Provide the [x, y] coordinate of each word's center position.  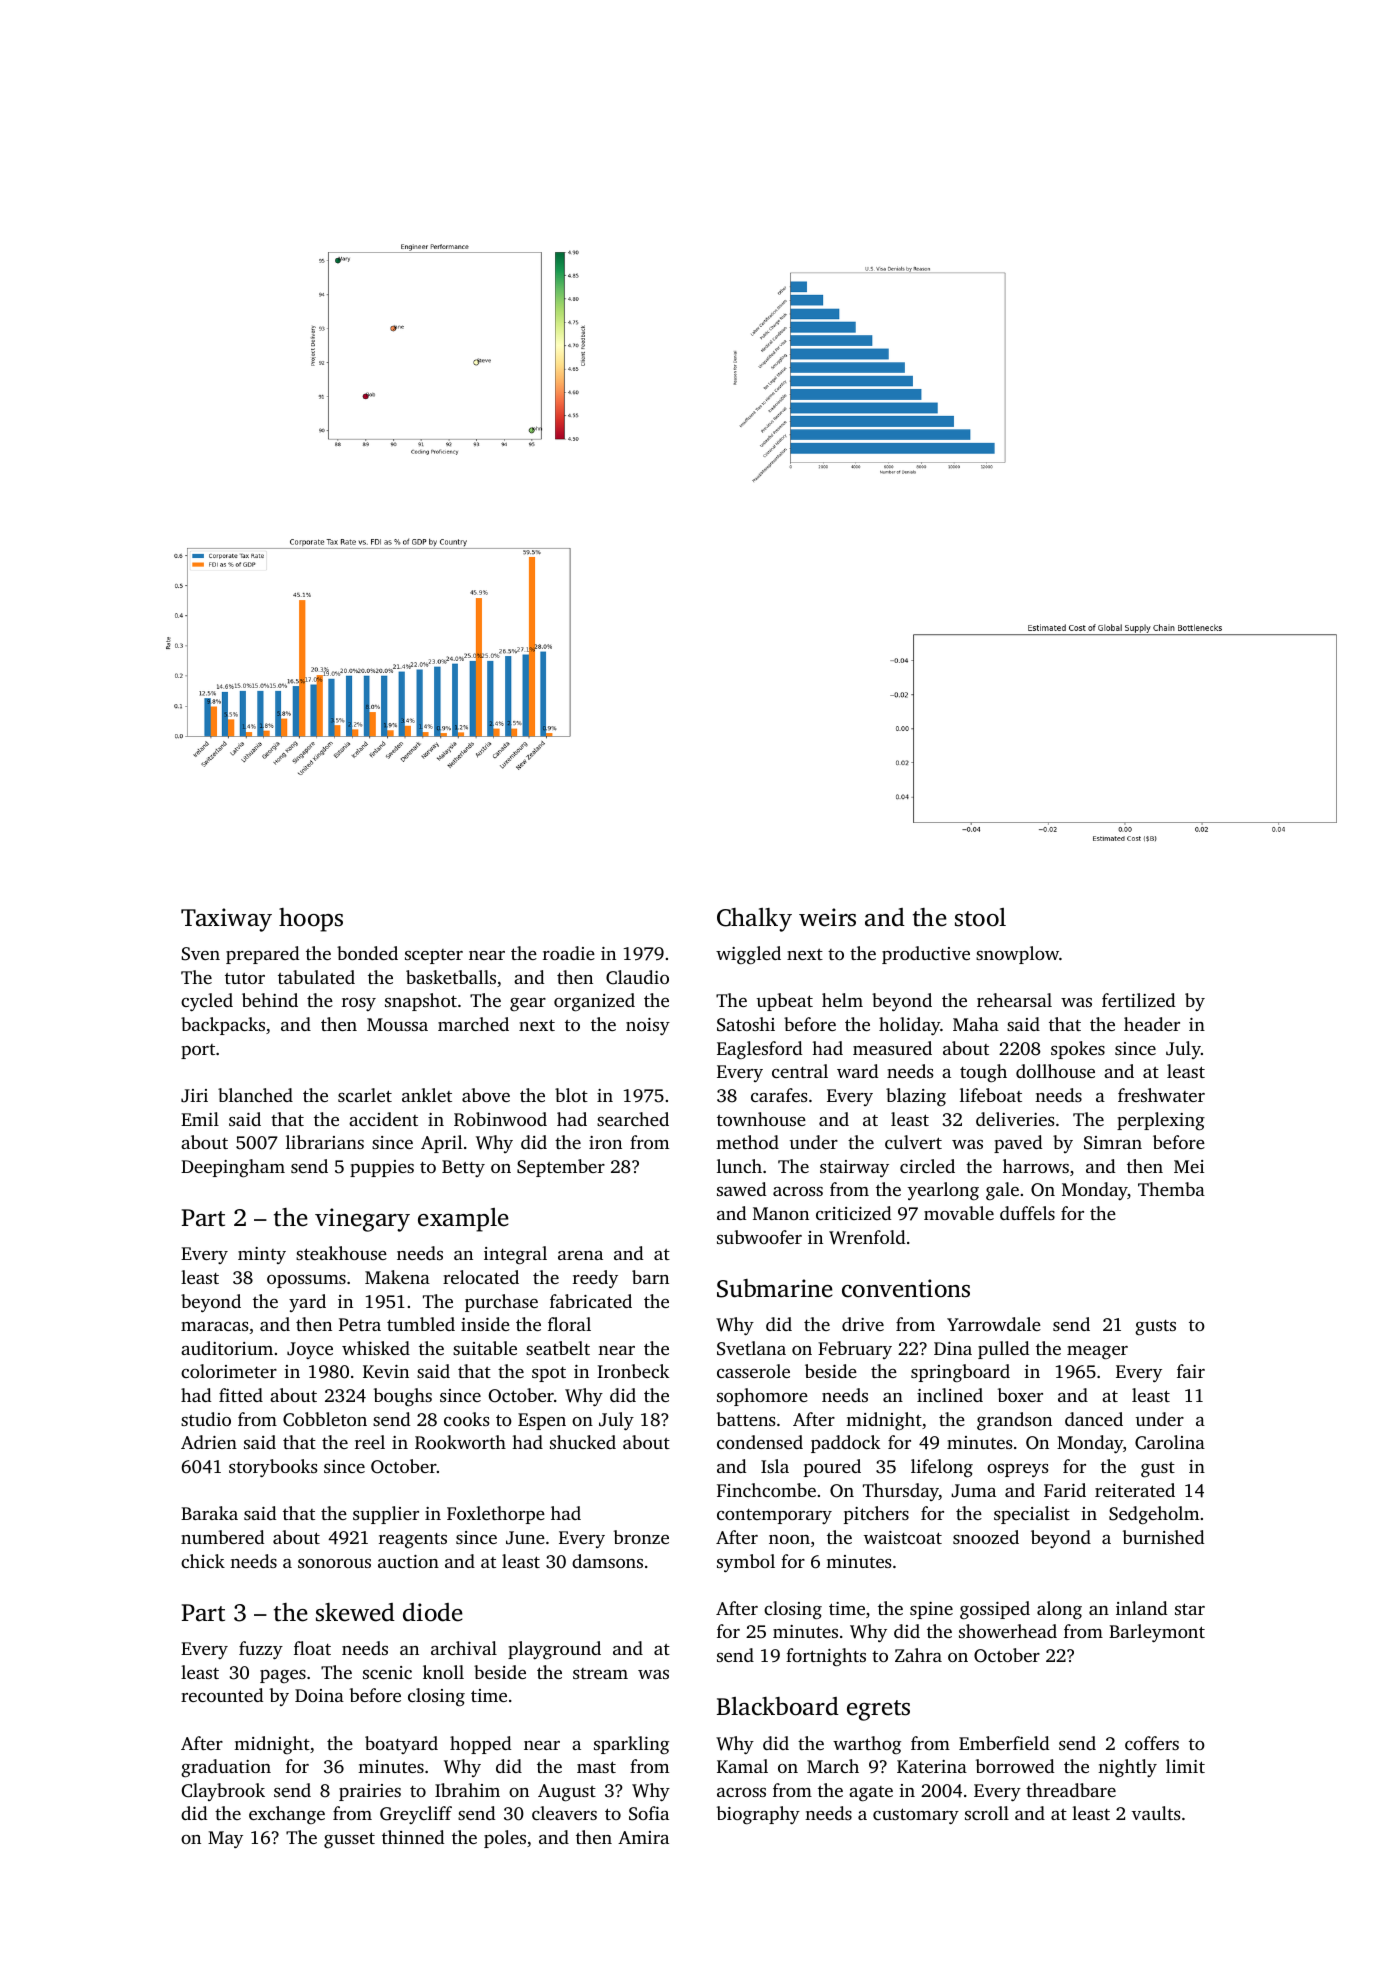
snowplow [1017, 955]
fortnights [826, 1657]
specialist [1032, 1515]
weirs [827, 917]
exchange [287, 1815]
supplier [386, 1515]
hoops [311, 920]
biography [758, 1815]
